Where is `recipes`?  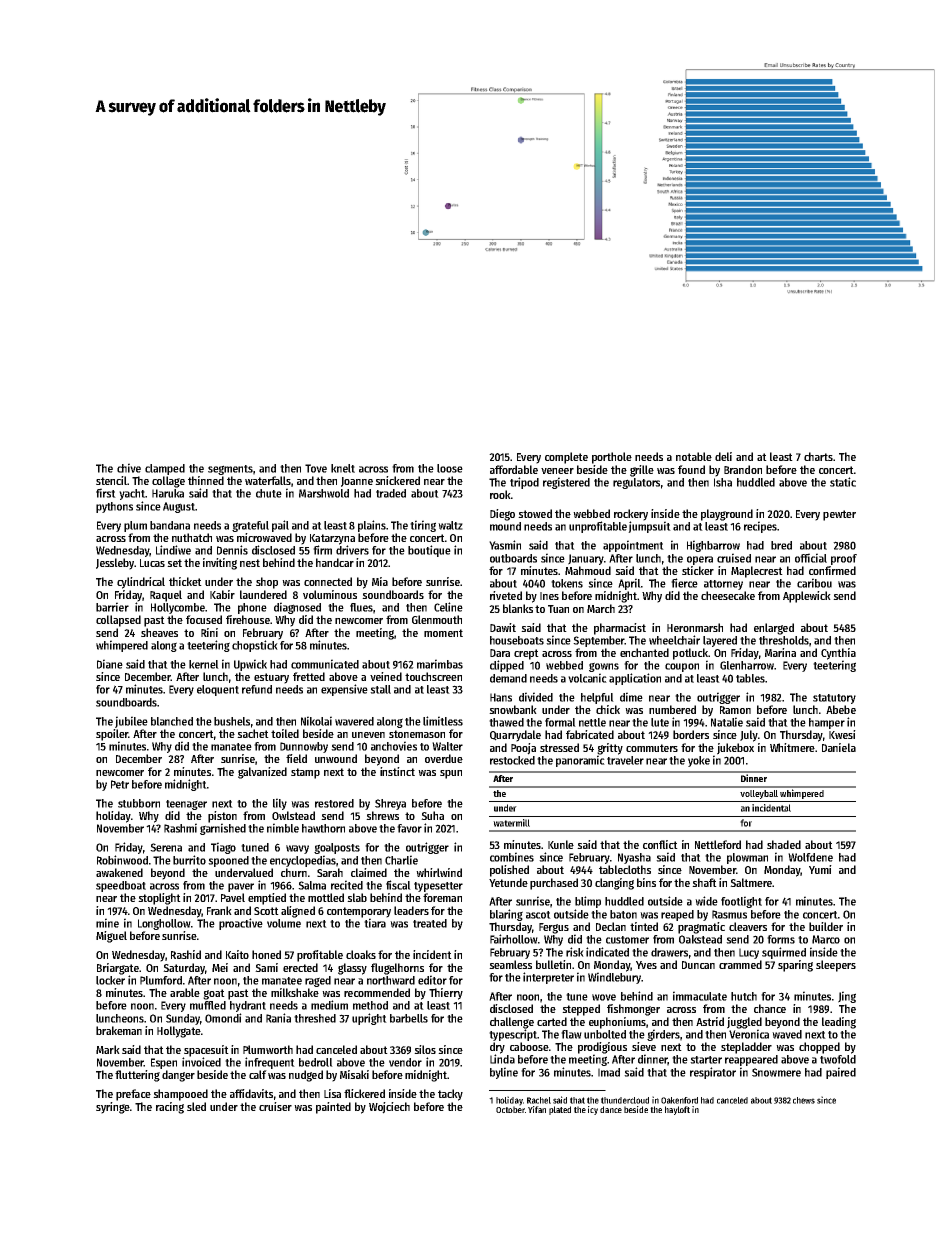 recipes is located at coordinates (760, 527).
